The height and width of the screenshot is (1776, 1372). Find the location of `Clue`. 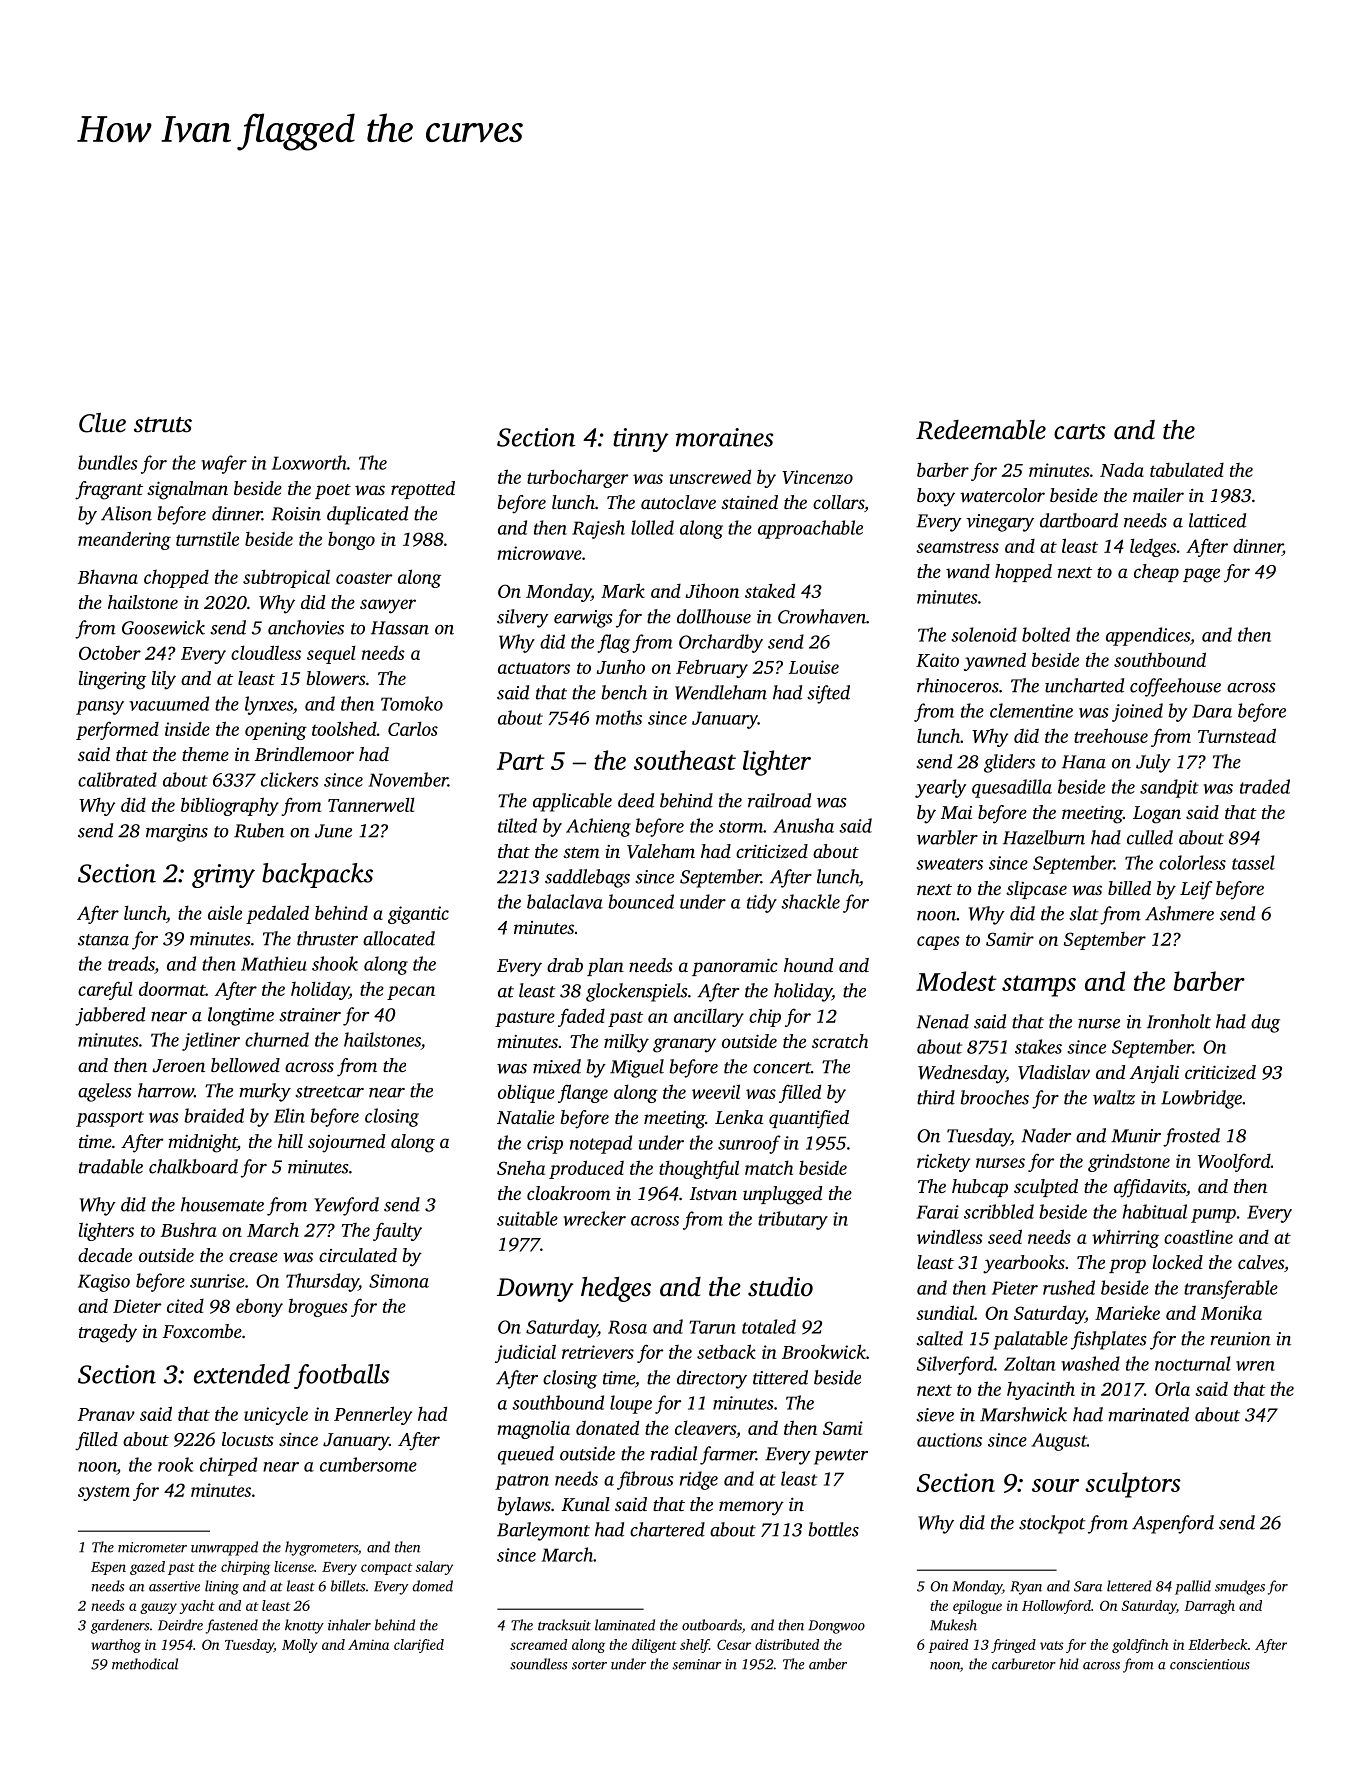

Clue is located at coordinates (102, 423).
